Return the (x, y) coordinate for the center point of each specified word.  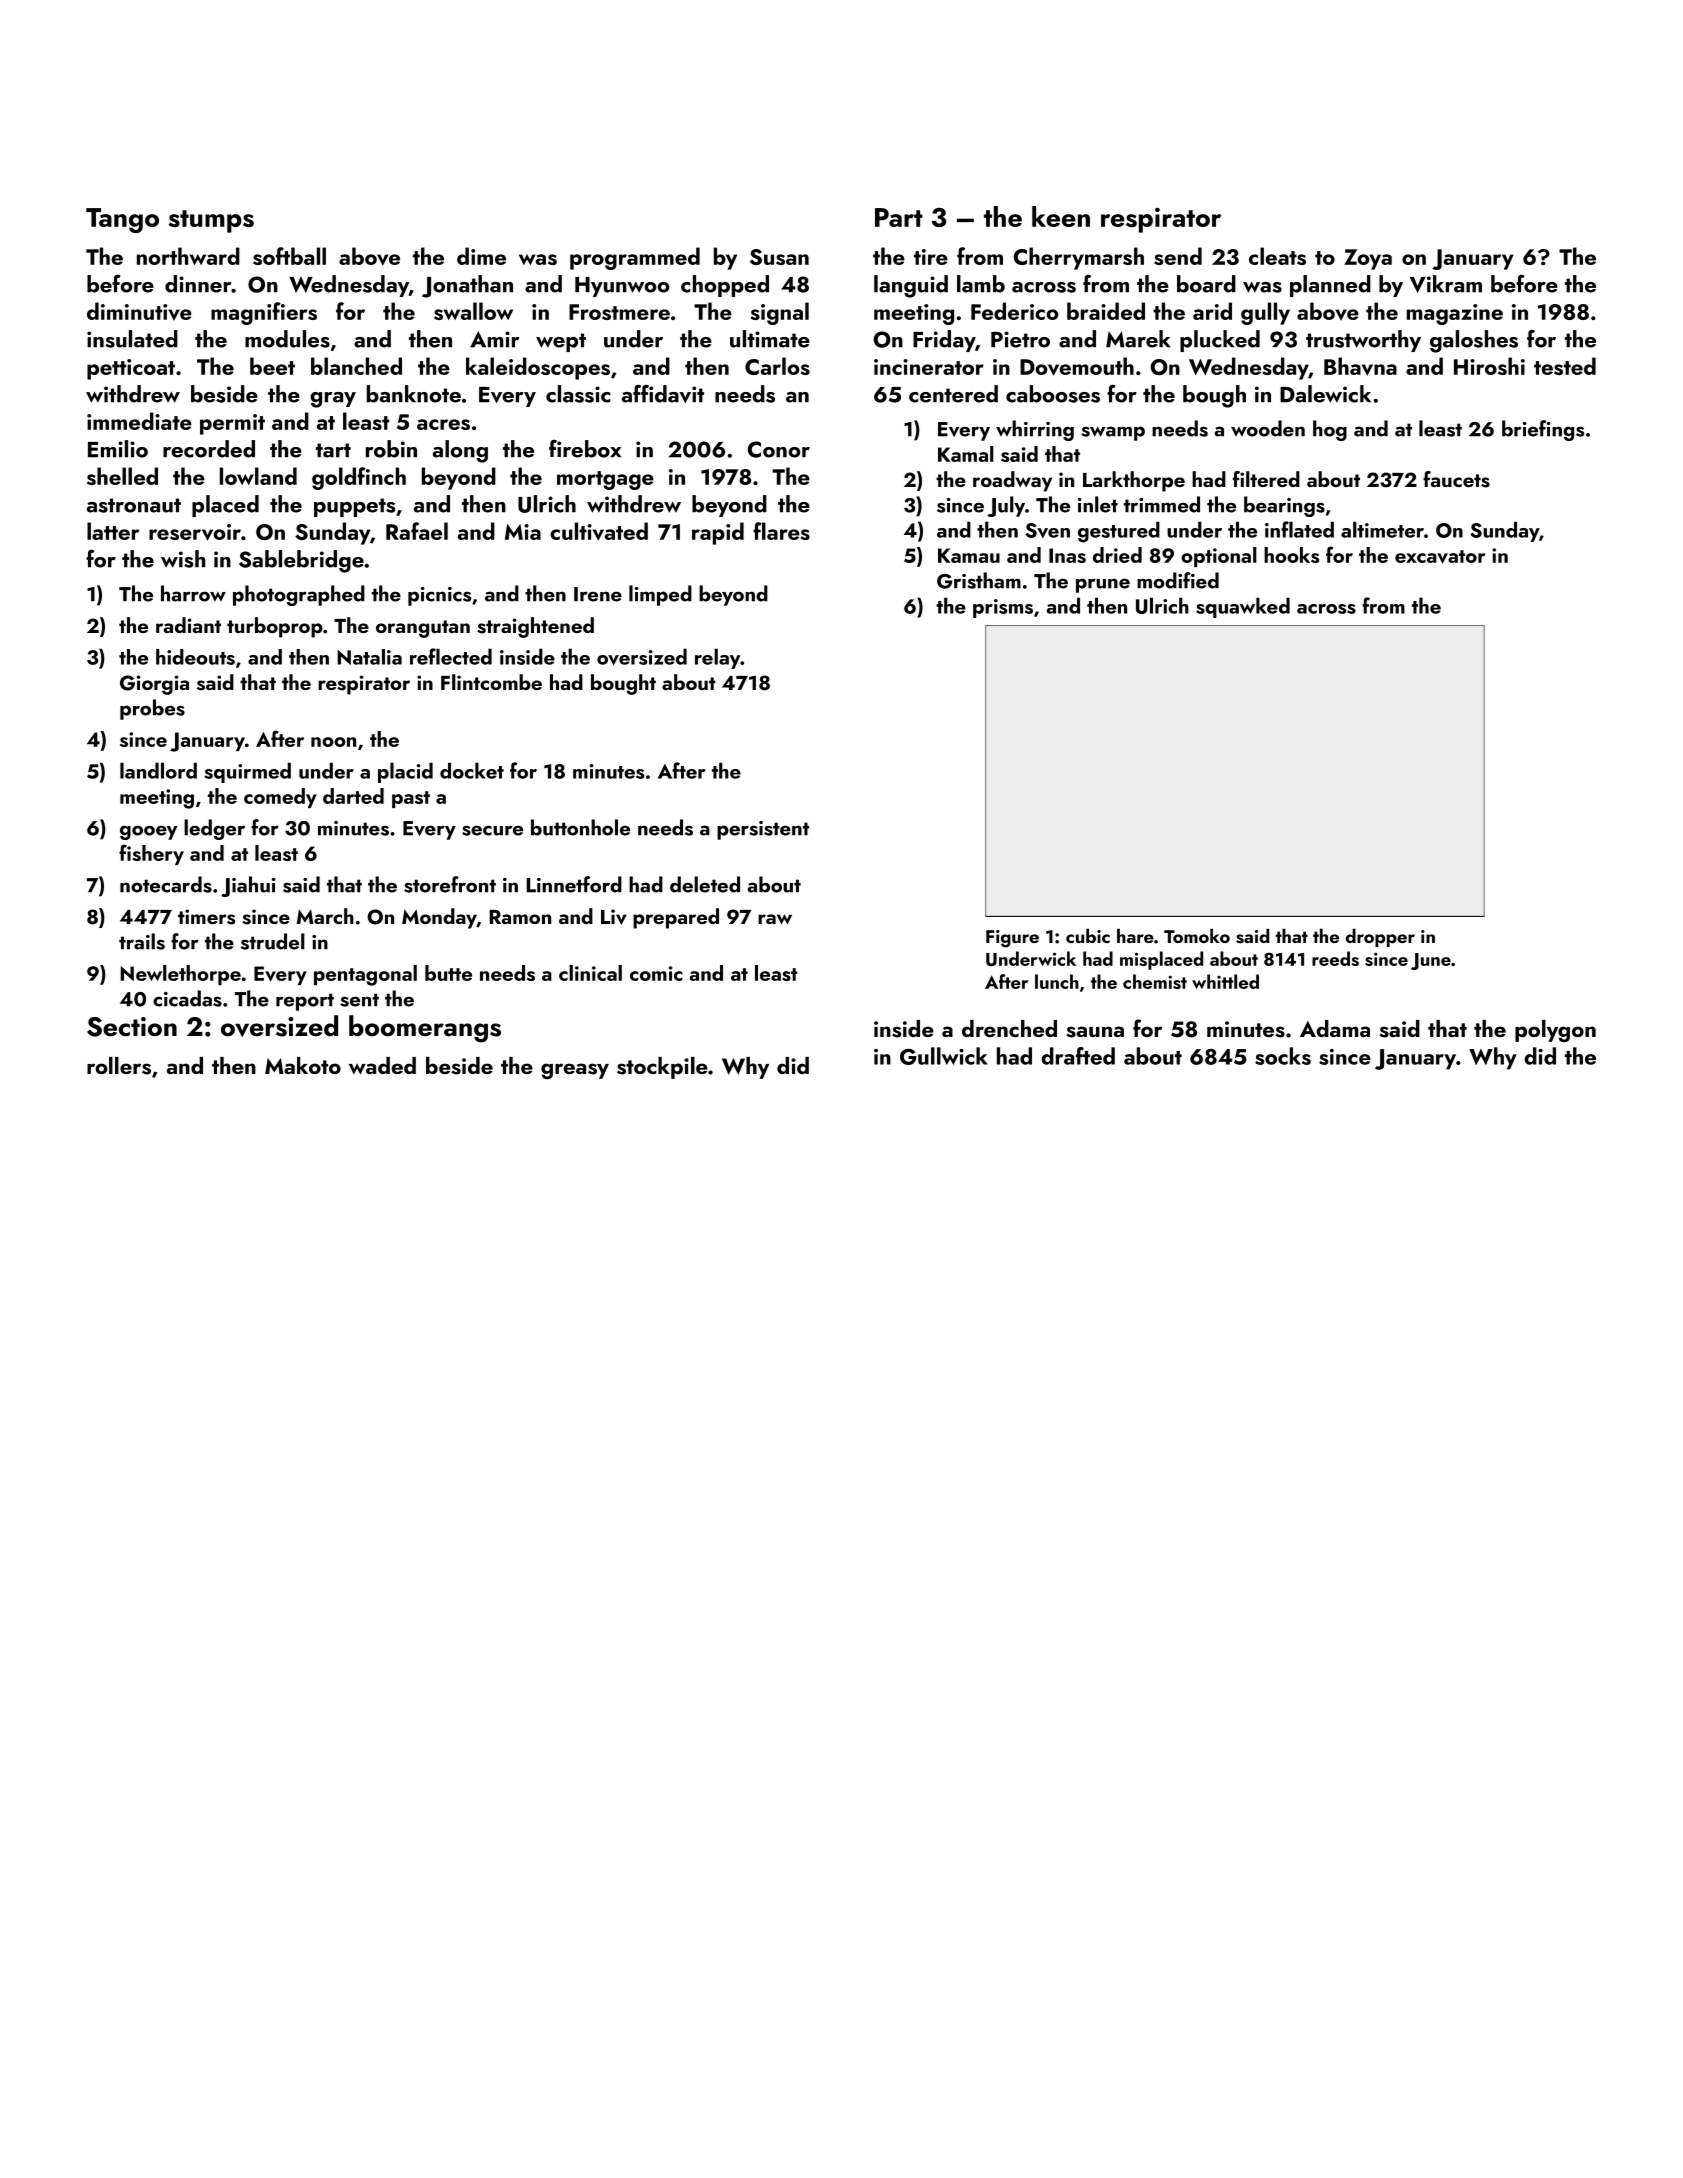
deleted (705, 884)
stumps (211, 221)
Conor (779, 449)
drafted (1078, 1056)
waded (382, 1065)
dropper (1380, 937)
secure (492, 830)
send (1178, 256)
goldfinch (359, 478)
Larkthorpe (1134, 481)
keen (1061, 216)
